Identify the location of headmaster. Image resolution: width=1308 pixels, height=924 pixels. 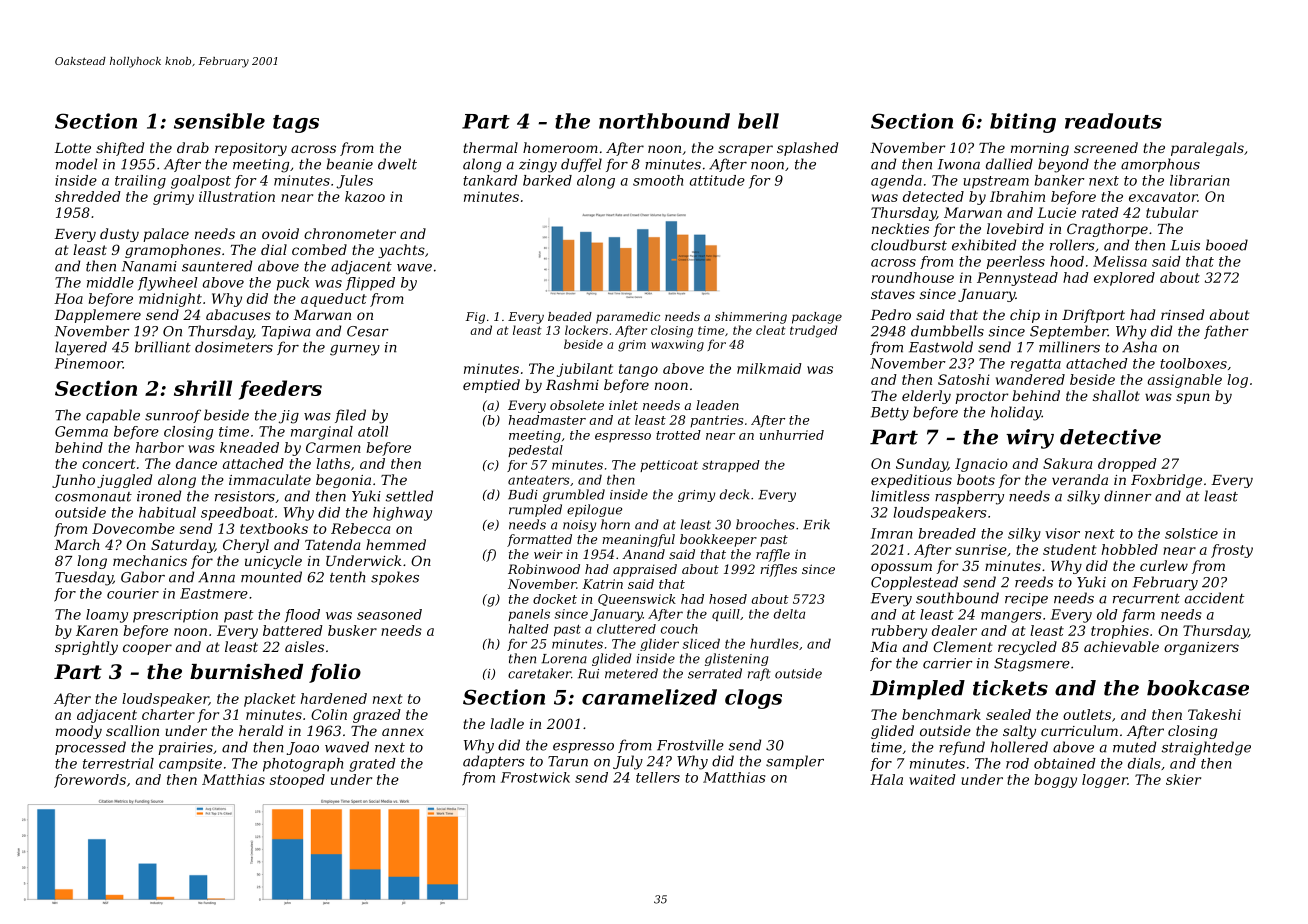
(547, 420).
